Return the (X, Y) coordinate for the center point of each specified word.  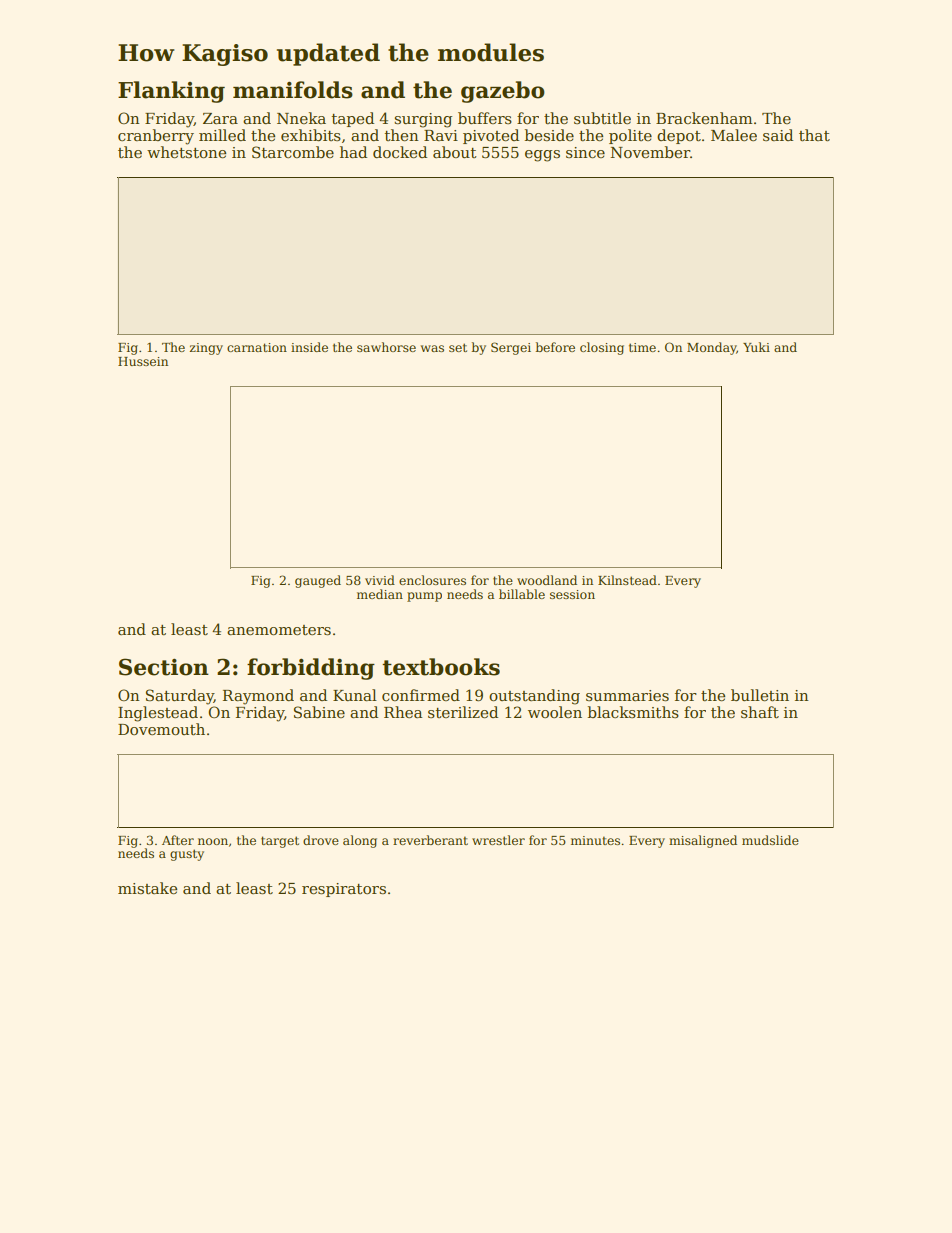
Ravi (441, 135)
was (432, 348)
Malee (734, 135)
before (555, 347)
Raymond (258, 697)
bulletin (760, 695)
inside (309, 347)
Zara (220, 118)
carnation (257, 347)
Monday (712, 348)
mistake (147, 888)
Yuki (756, 347)
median (380, 594)
